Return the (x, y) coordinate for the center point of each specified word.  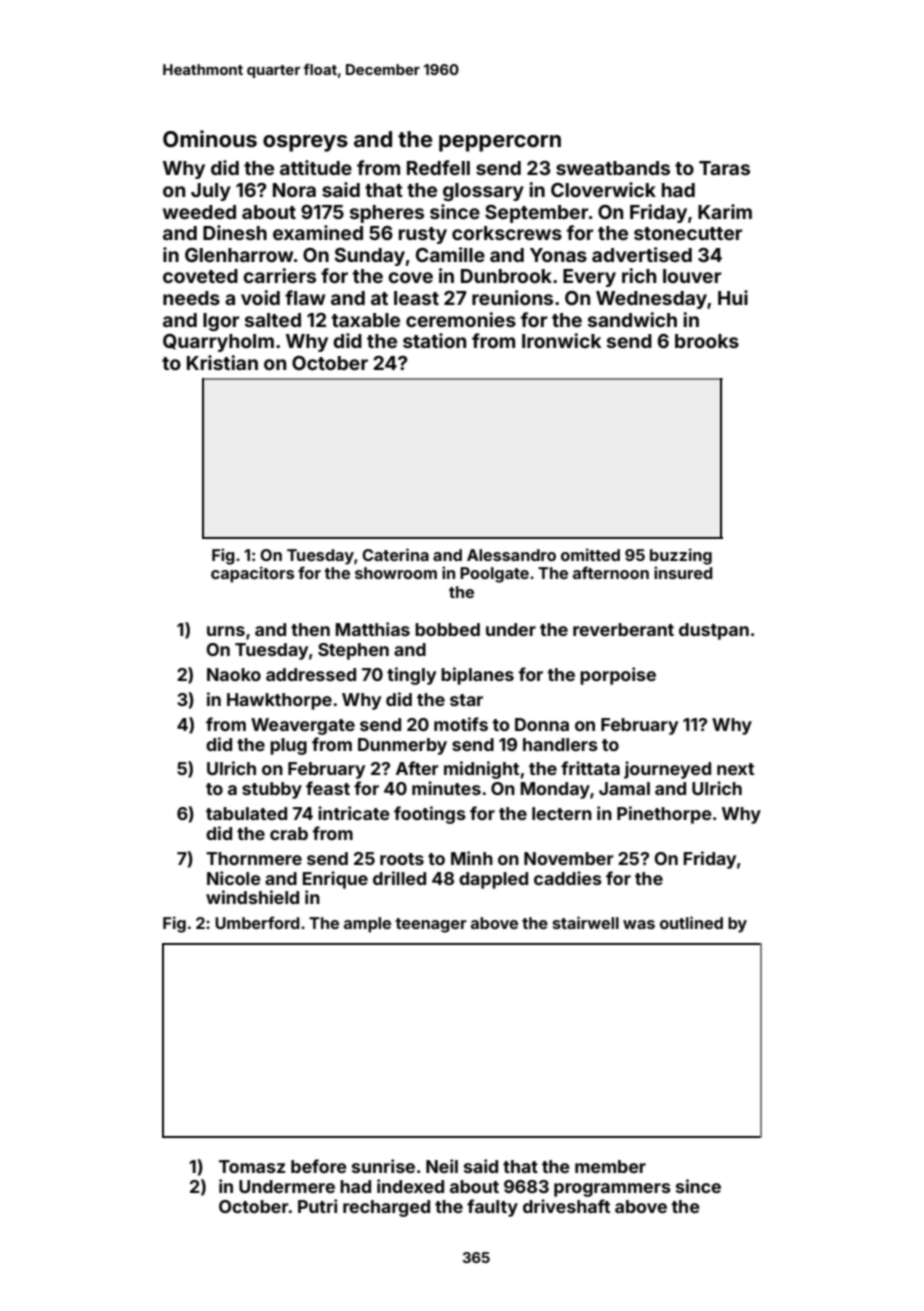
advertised (642, 254)
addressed (311, 674)
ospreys (305, 143)
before (319, 1166)
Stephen (353, 651)
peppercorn (500, 143)
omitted (590, 554)
